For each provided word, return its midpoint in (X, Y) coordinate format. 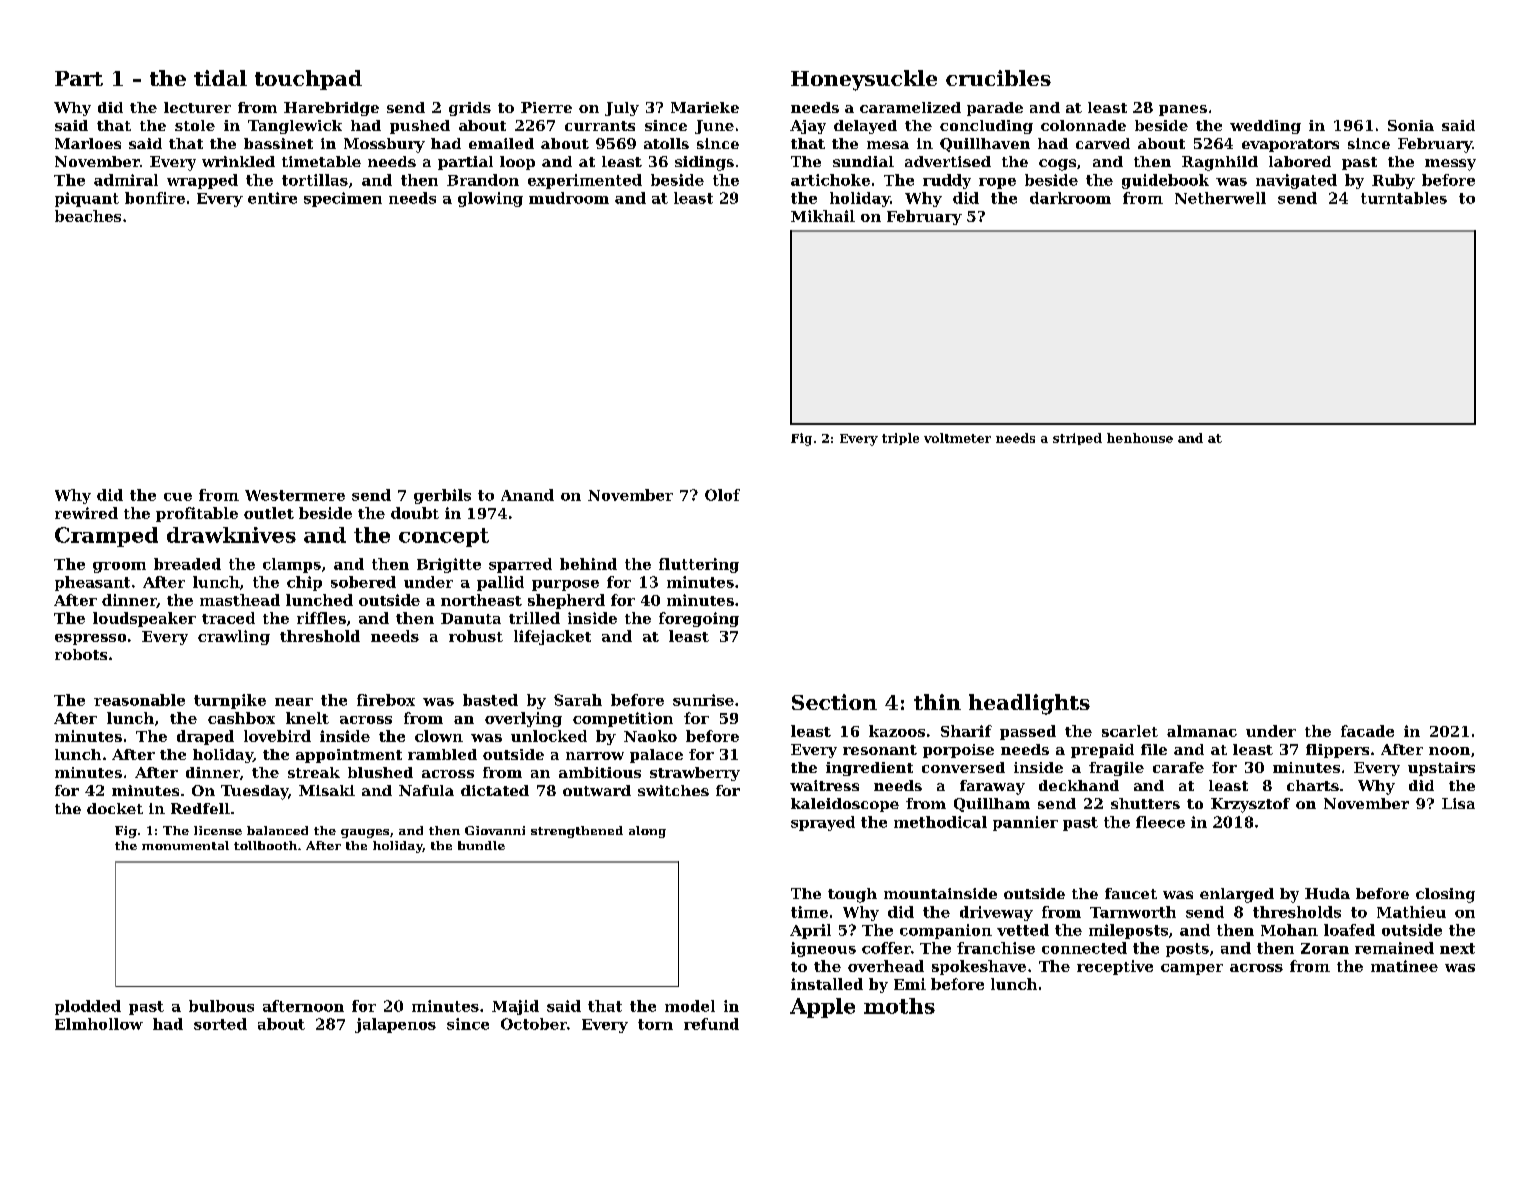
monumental (185, 845)
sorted (220, 1024)
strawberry (695, 774)
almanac (1202, 731)
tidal (220, 78)
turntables (1404, 198)
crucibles (998, 78)
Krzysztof (1250, 805)
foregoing (699, 619)
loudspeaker (144, 619)
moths (899, 1006)
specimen (343, 199)
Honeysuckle (864, 80)
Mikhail (823, 216)
